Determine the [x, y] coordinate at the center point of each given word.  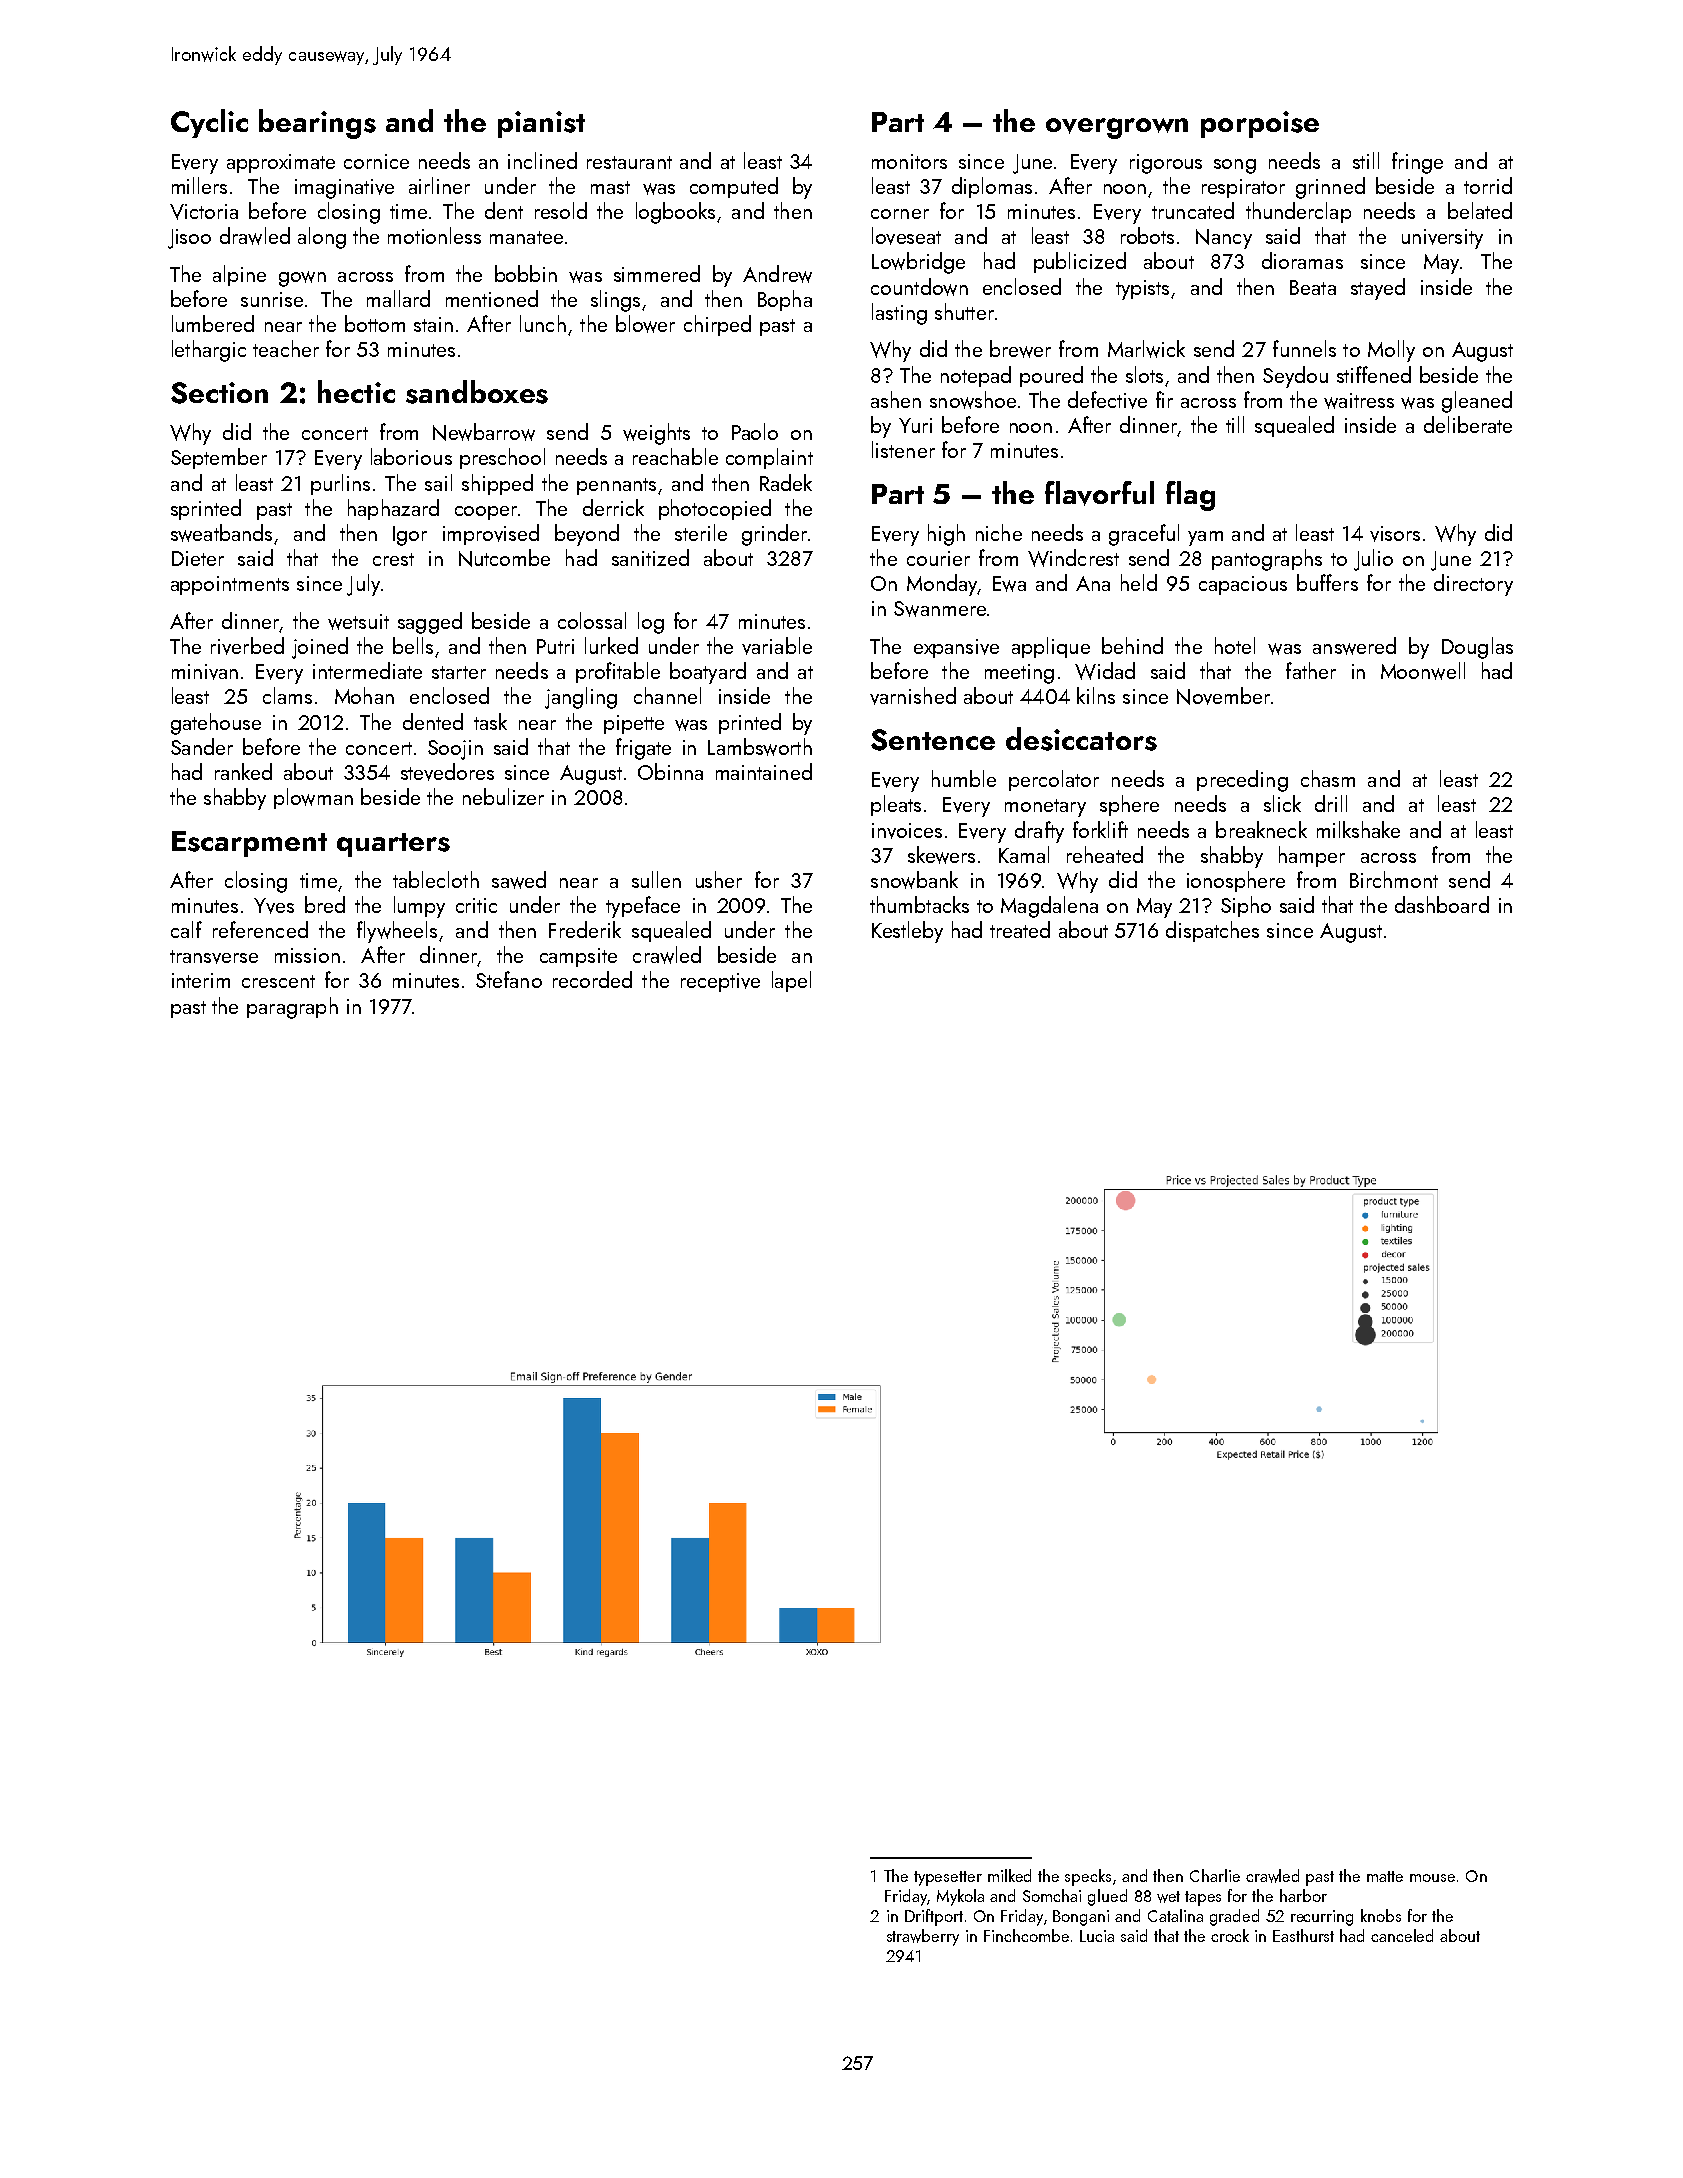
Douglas [1477, 648]
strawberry [923, 1937]
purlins [340, 484]
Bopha [785, 300]
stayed [1378, 289]
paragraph [292, 1008]
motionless [434, 235]
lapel [791, 981]
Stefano [509, 979]
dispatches [1212, 931]
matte [1385, 1876]
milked [1009, 1875]
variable [777, 646]
